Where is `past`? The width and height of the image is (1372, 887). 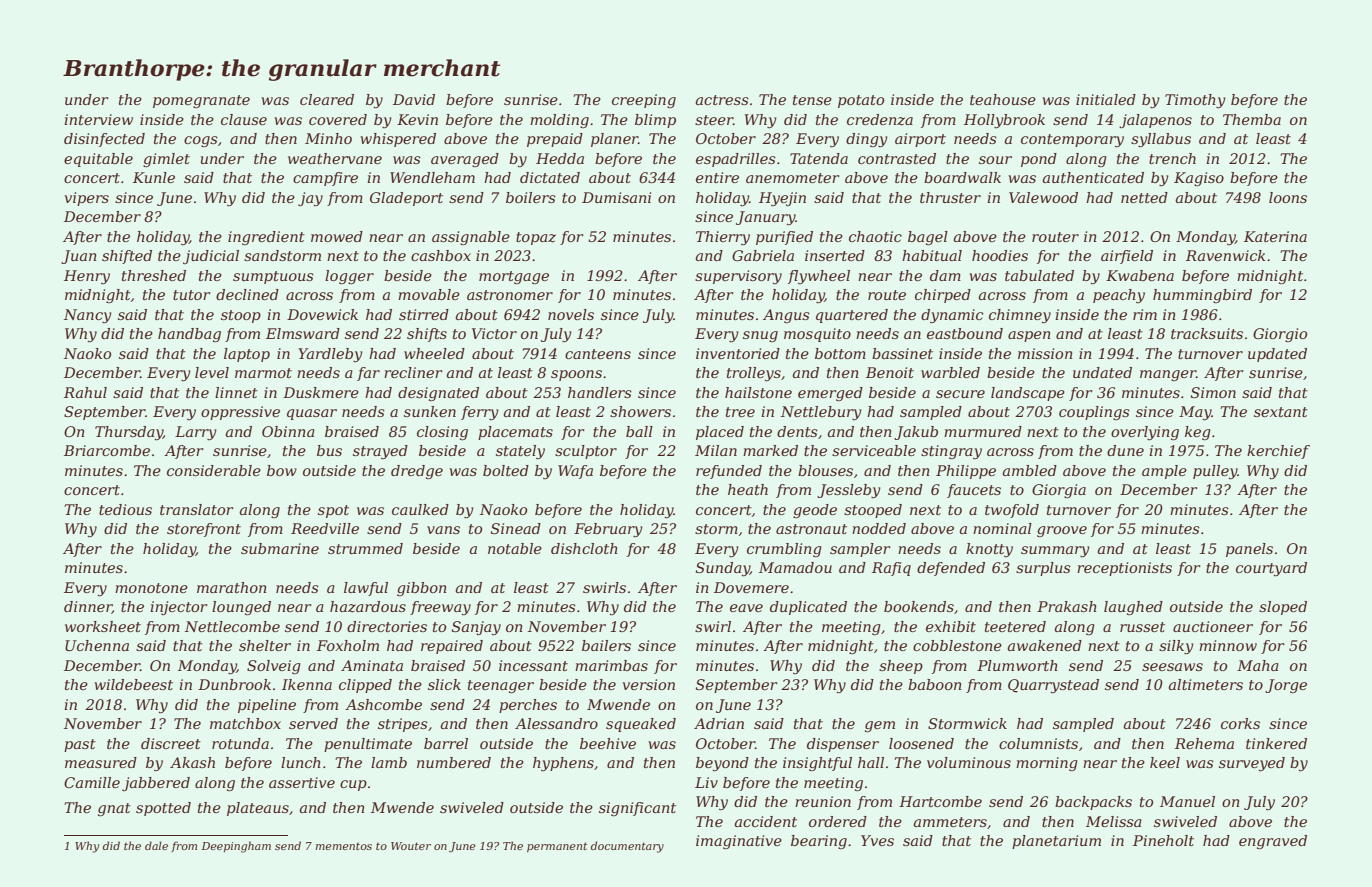 past is located at coordinates (80, 745).
